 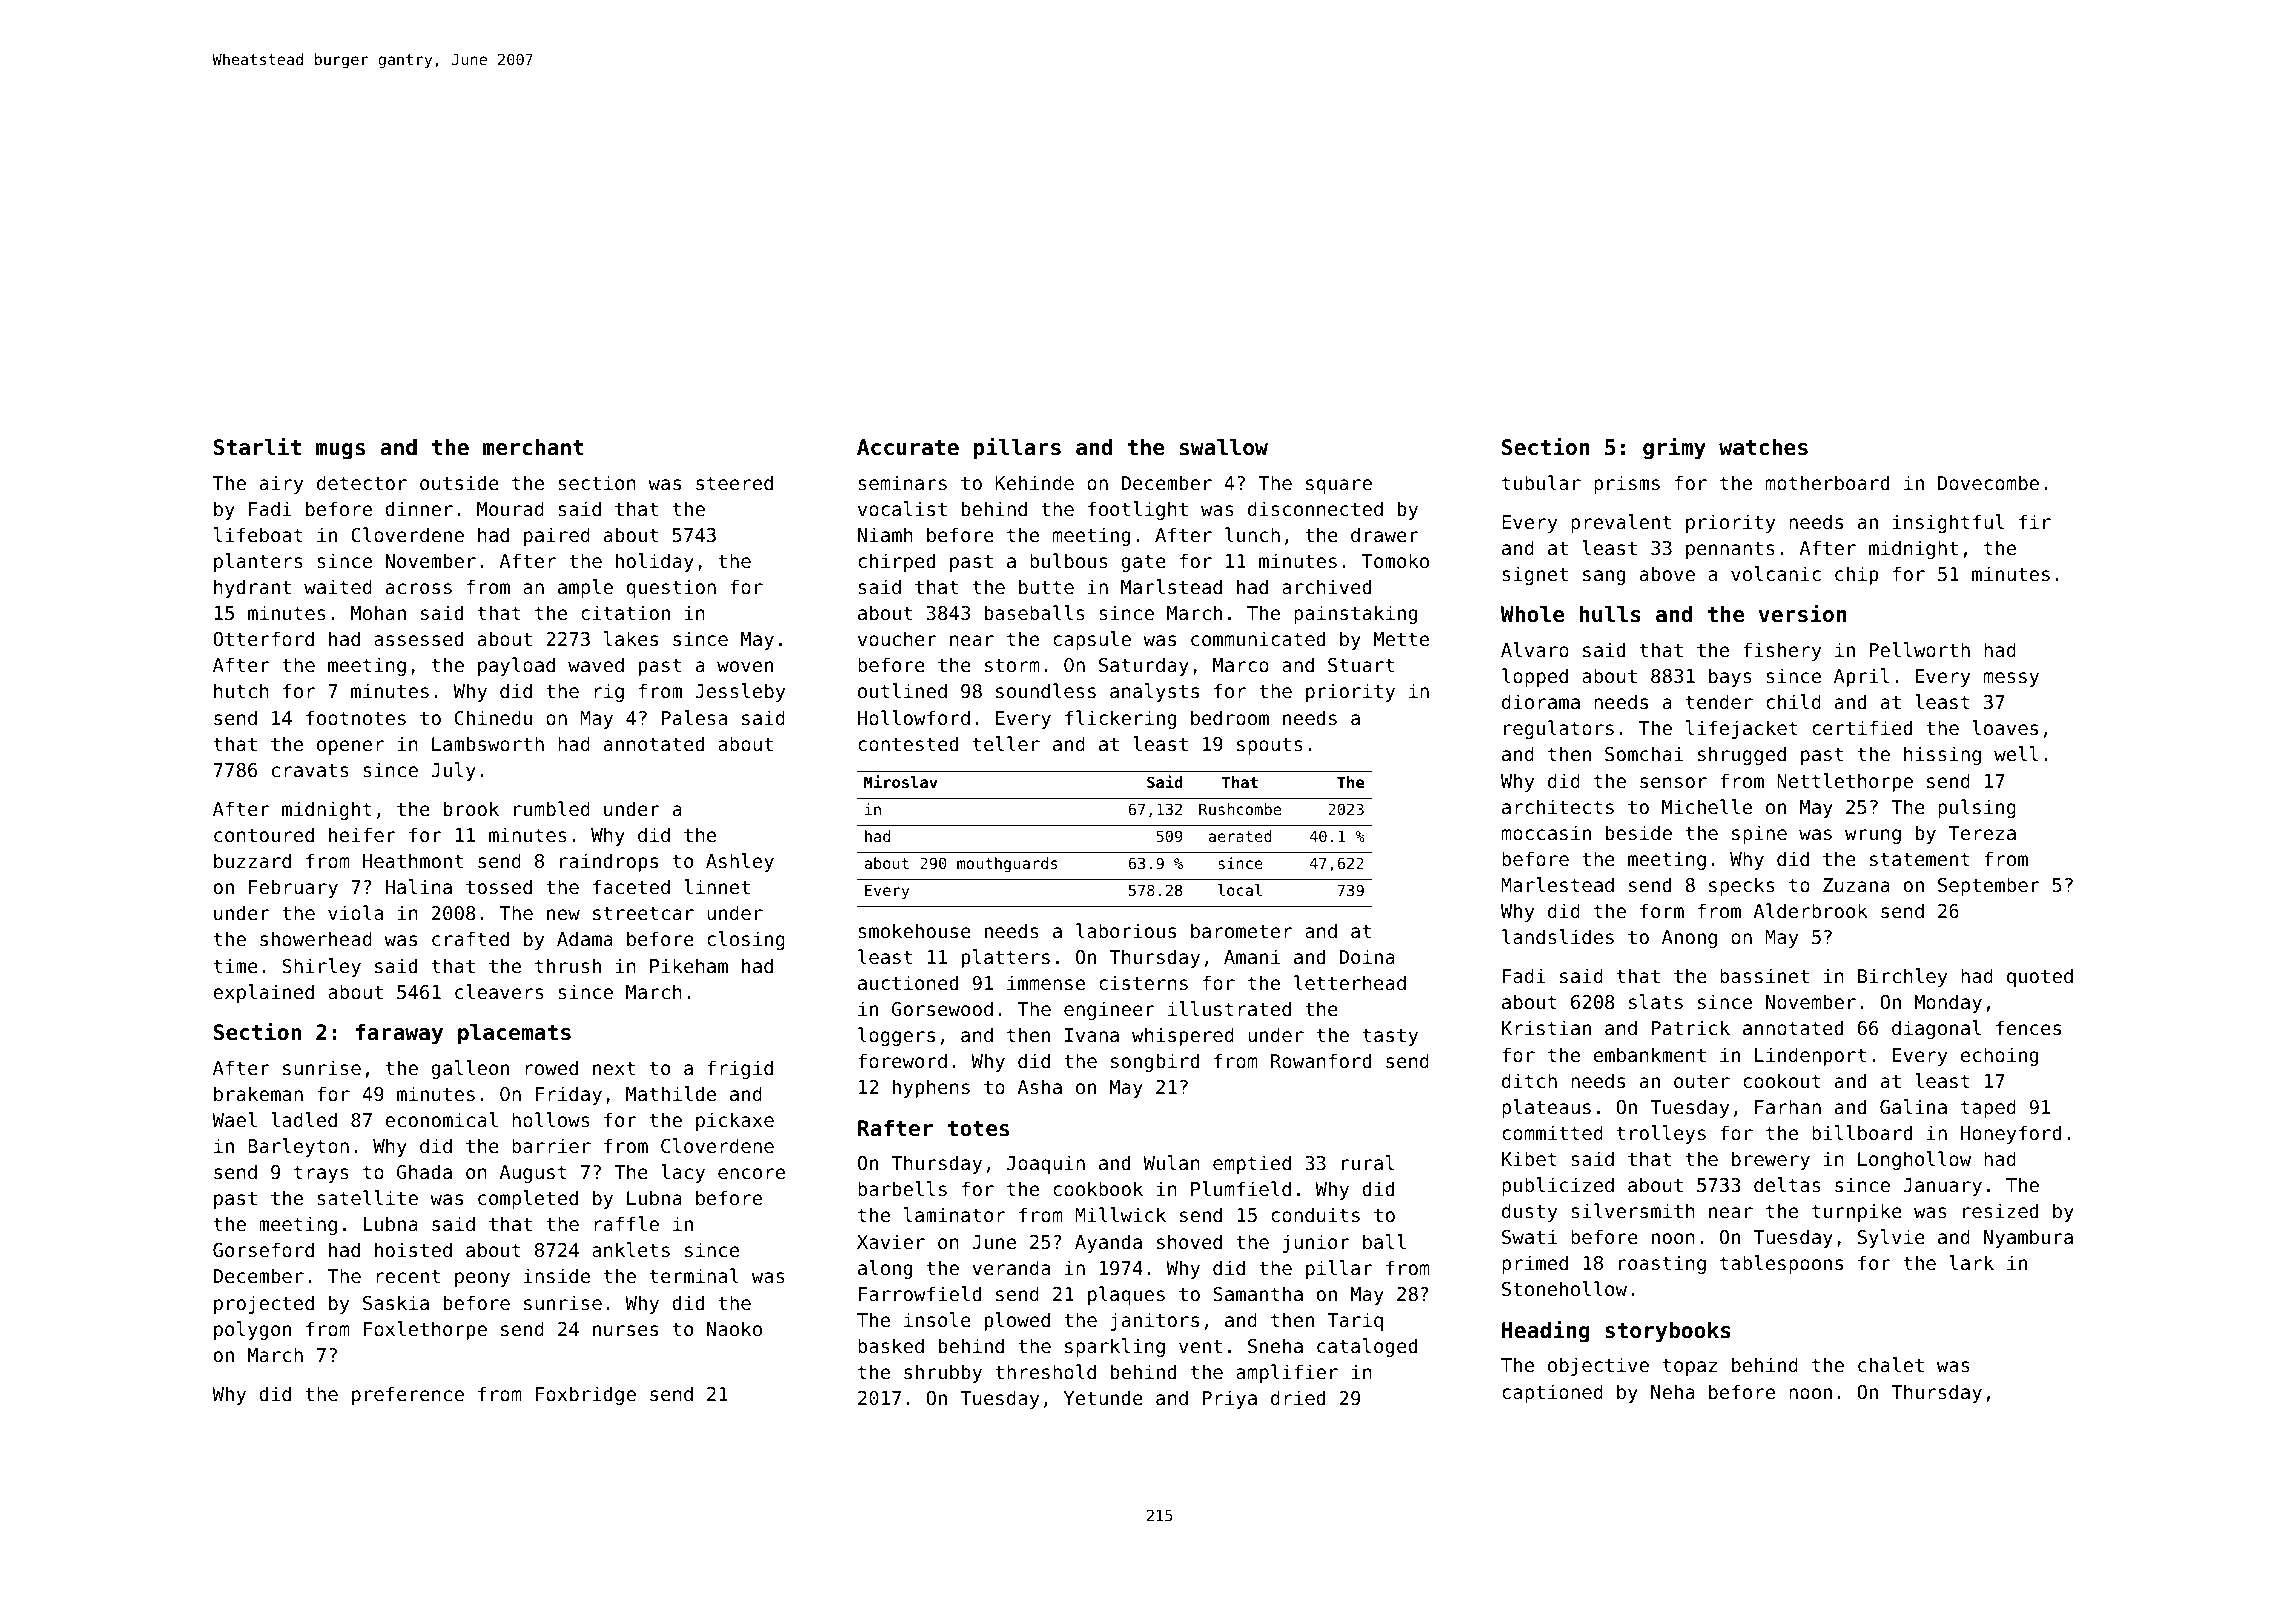 I want to click on Wulan, so click(x=1171, y=1162).
